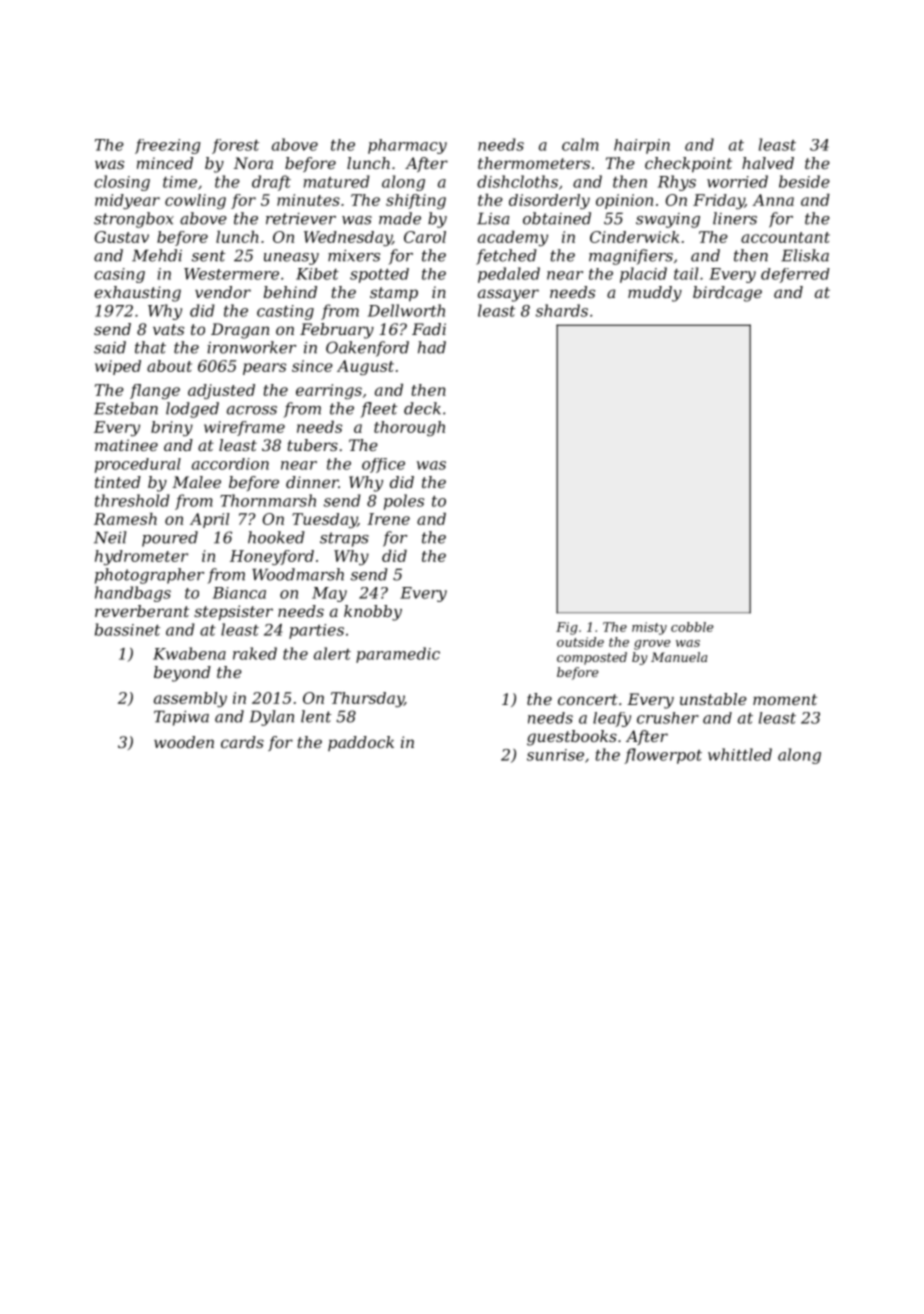 The image size is (924, 1314). Describe the element at coordinates (126, 408) in the document. I see `Esteban` at that location.
